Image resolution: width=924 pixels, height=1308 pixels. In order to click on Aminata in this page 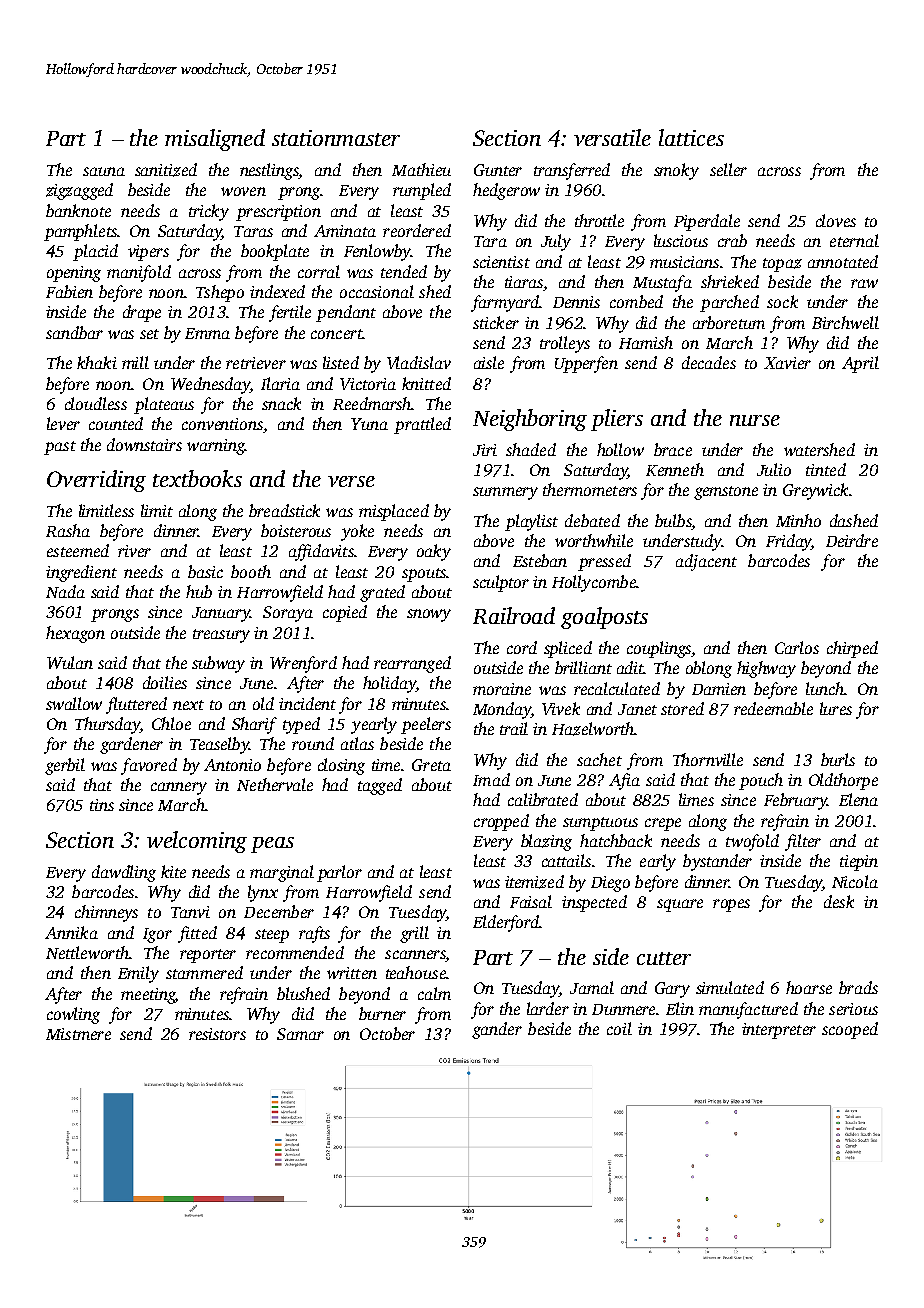, I will do `click(345, 231)`.
